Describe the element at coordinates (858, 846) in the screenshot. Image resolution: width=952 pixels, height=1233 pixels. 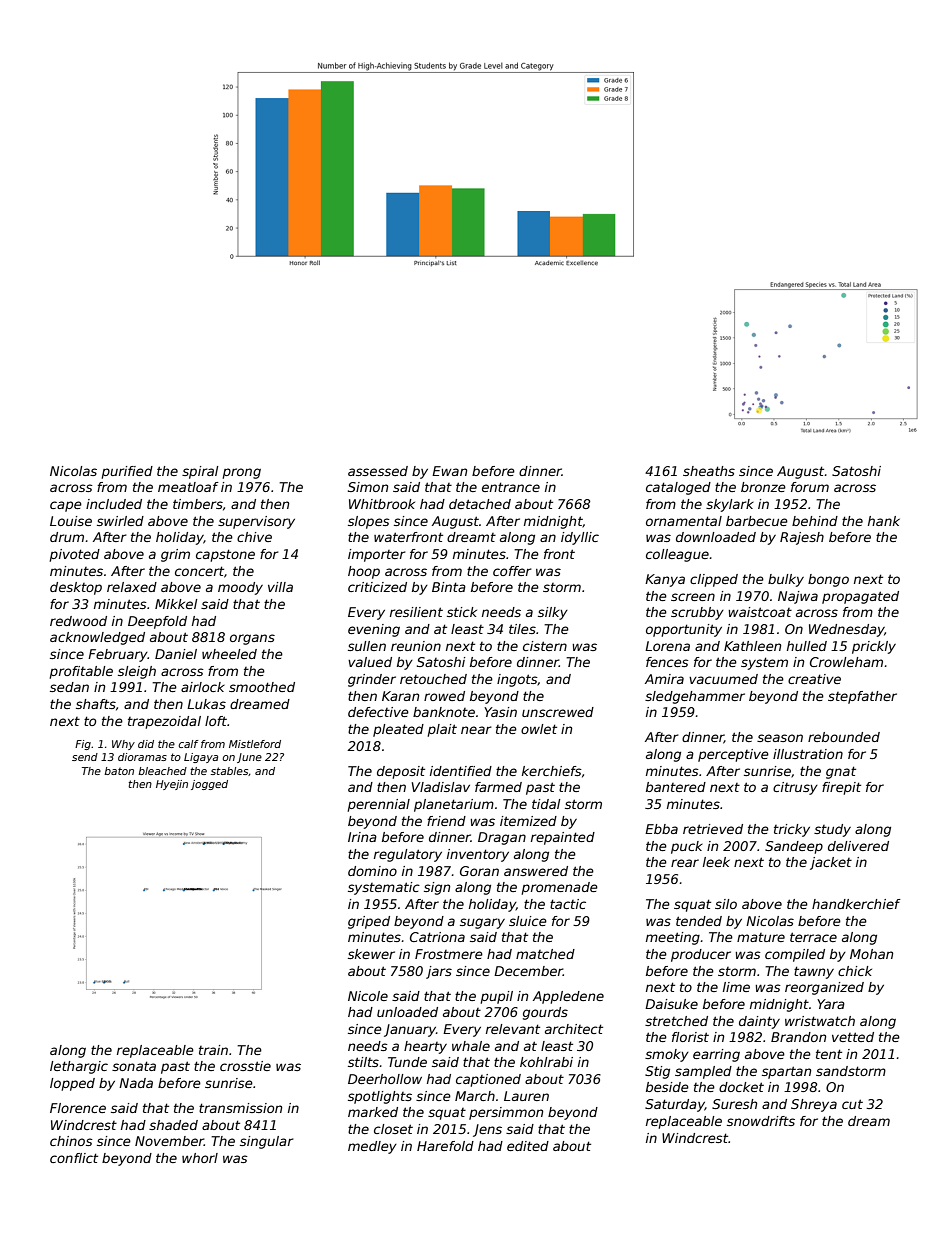
I see `delivered` at that location.
